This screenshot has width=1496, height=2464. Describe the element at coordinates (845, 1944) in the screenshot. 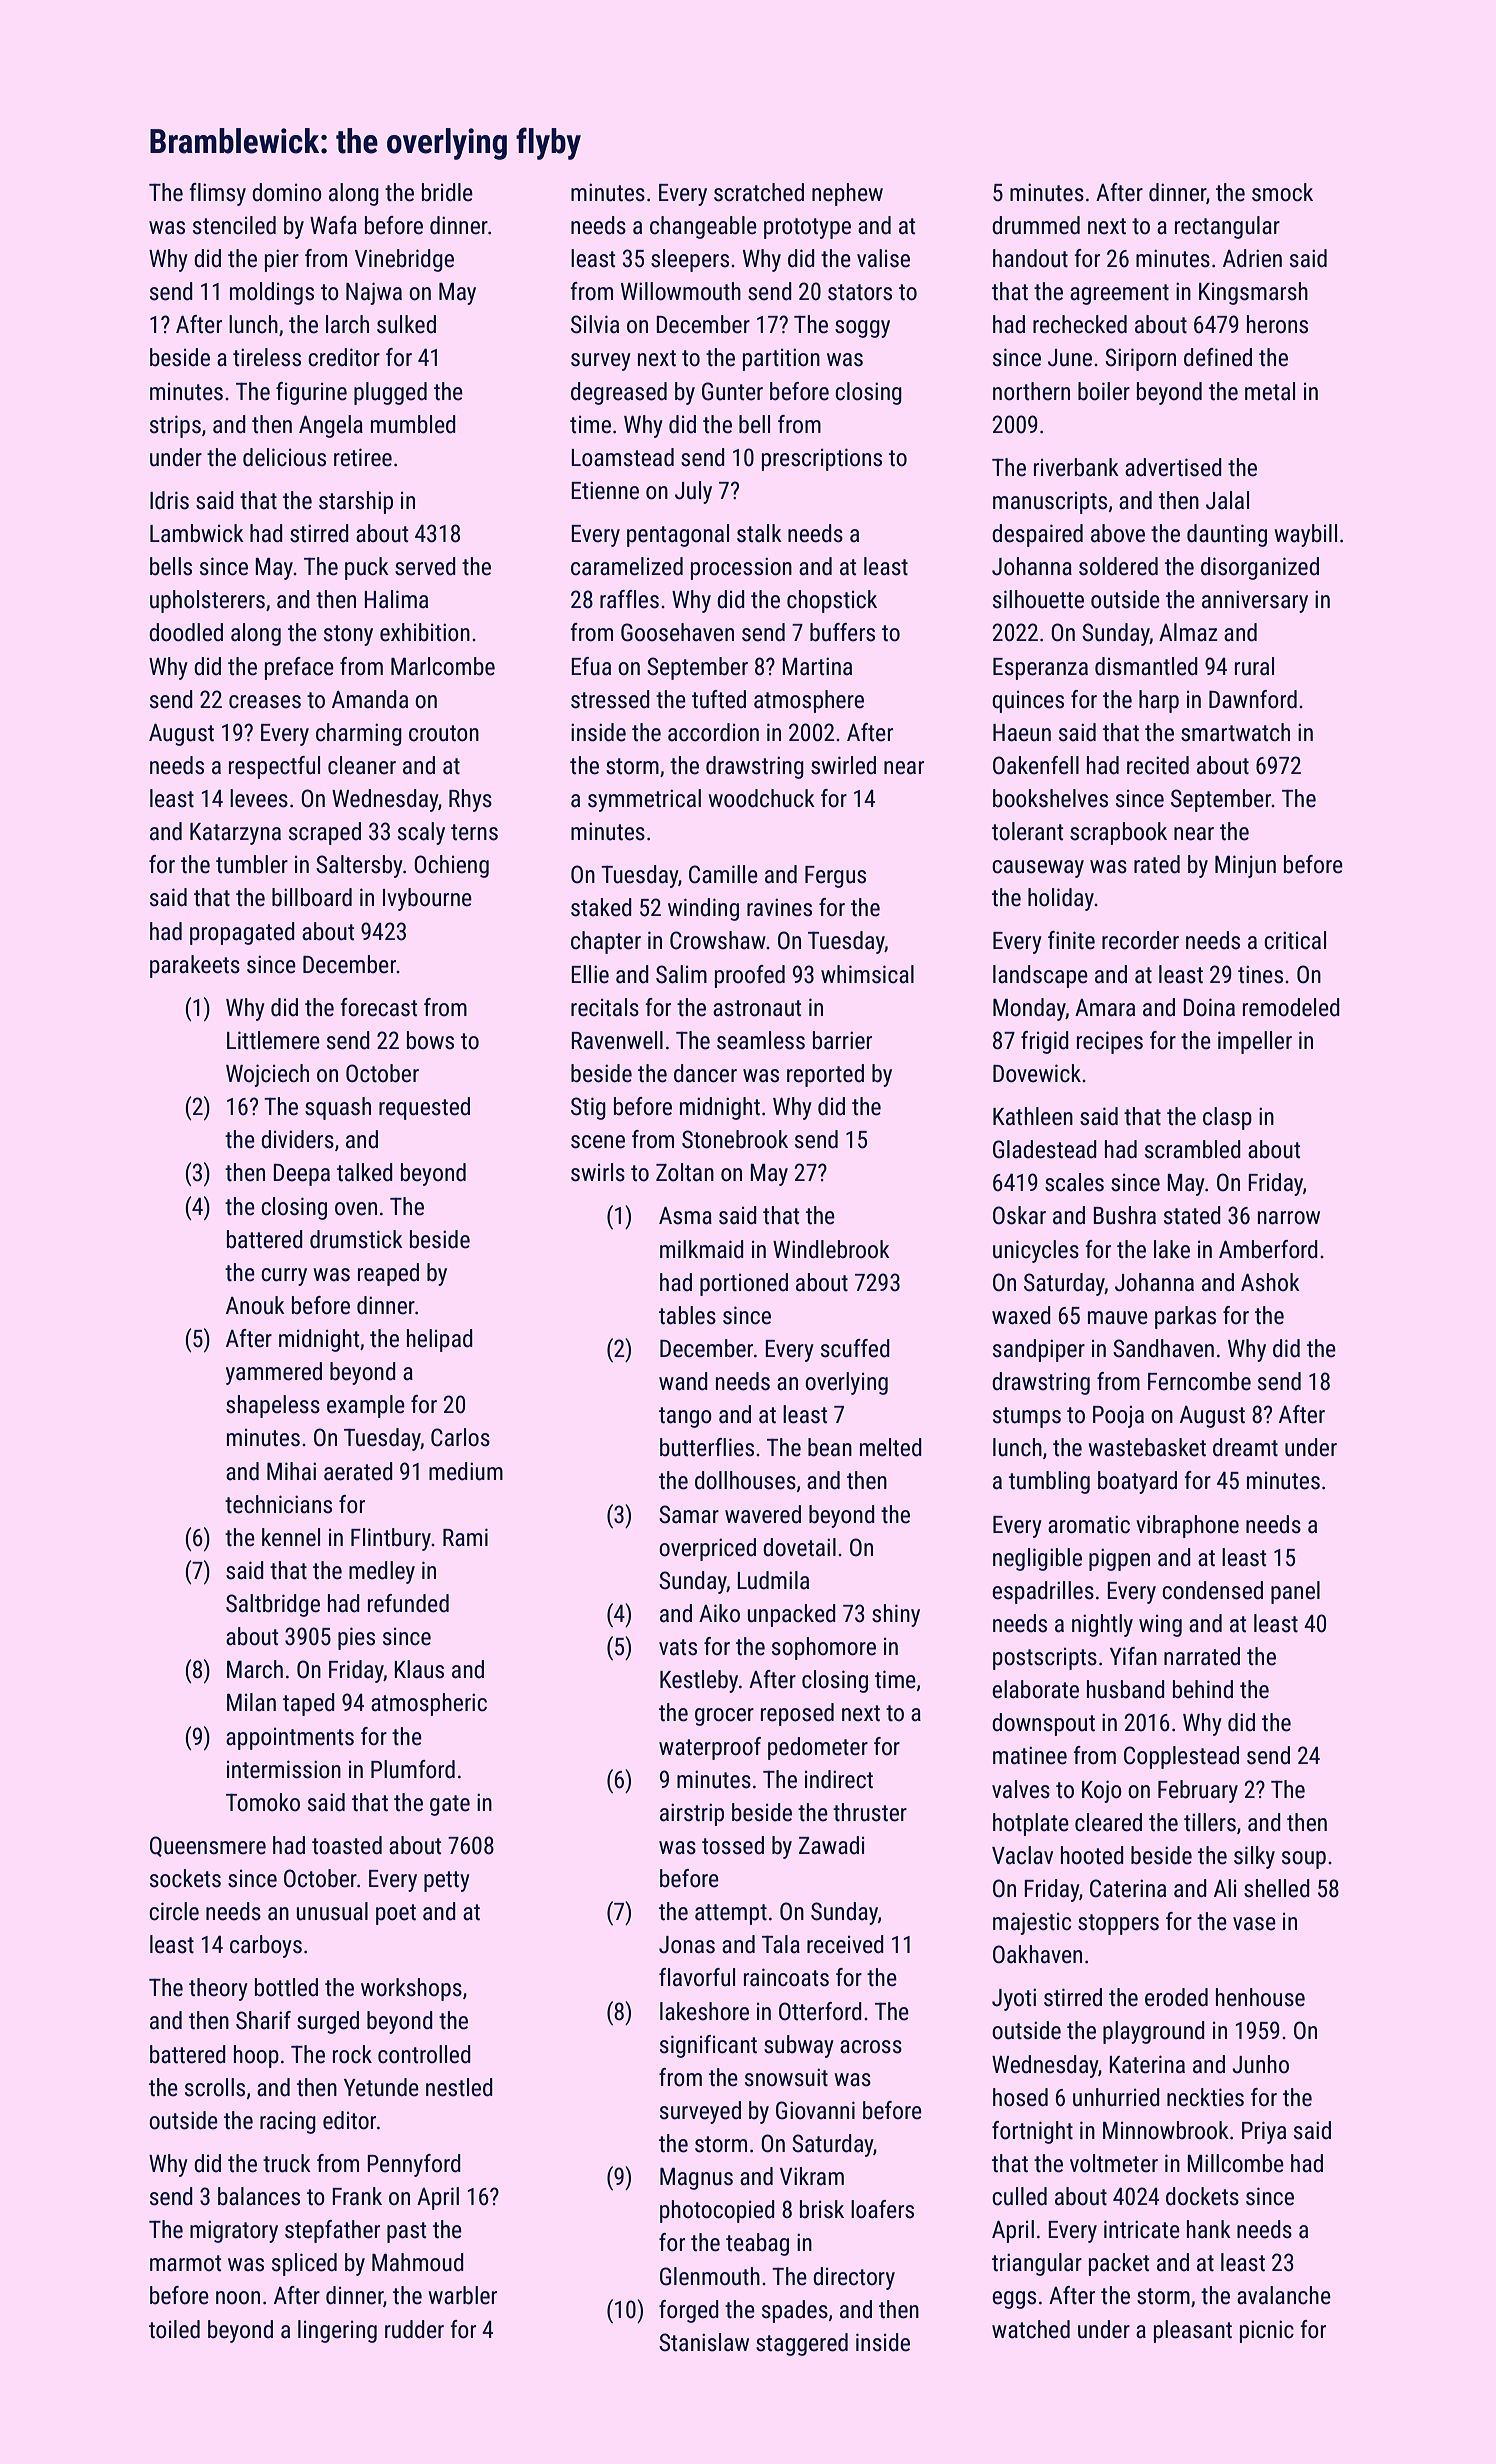

I see `received` at that location.
